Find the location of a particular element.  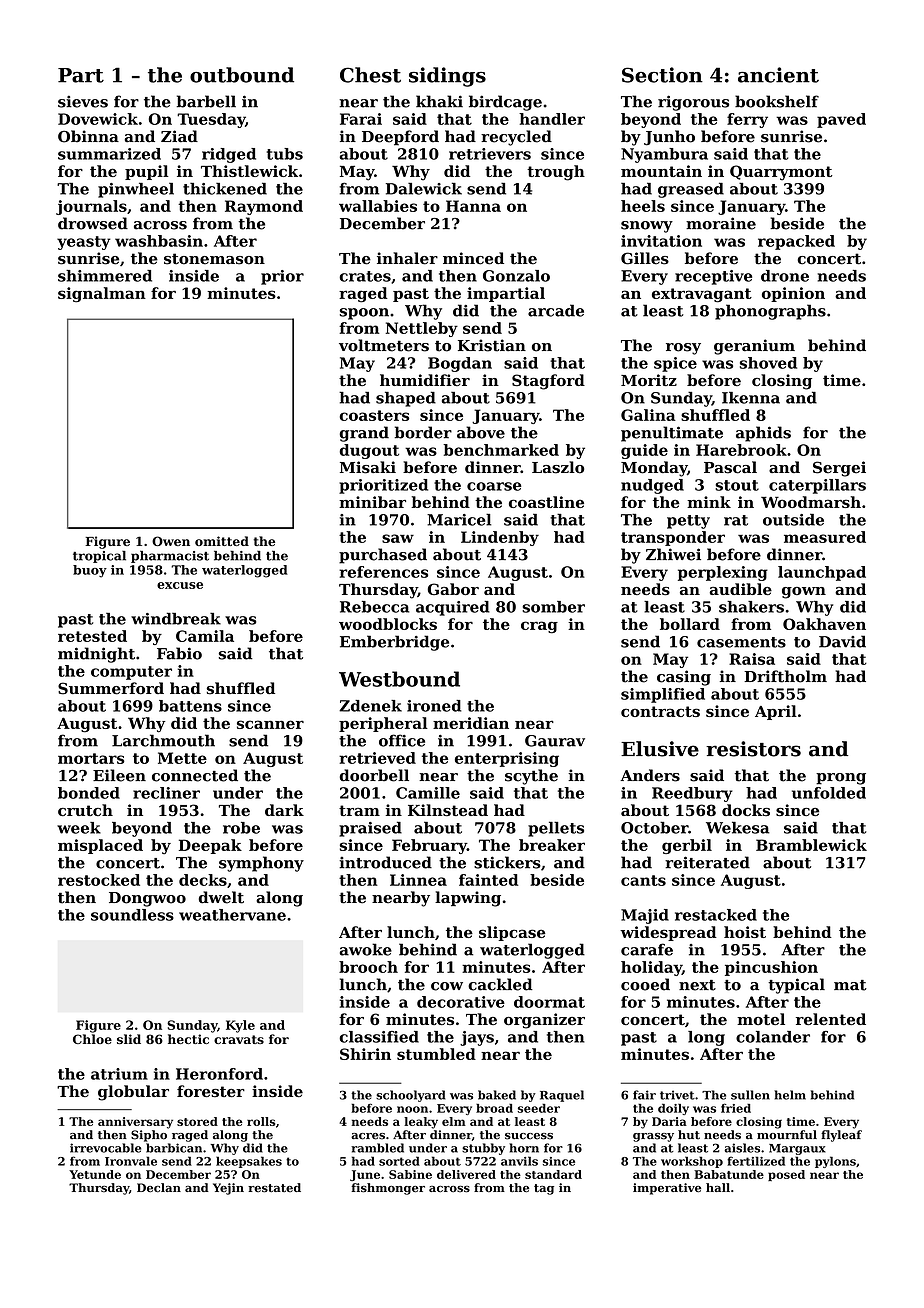

relented is located at coordinates (831, 1019).
